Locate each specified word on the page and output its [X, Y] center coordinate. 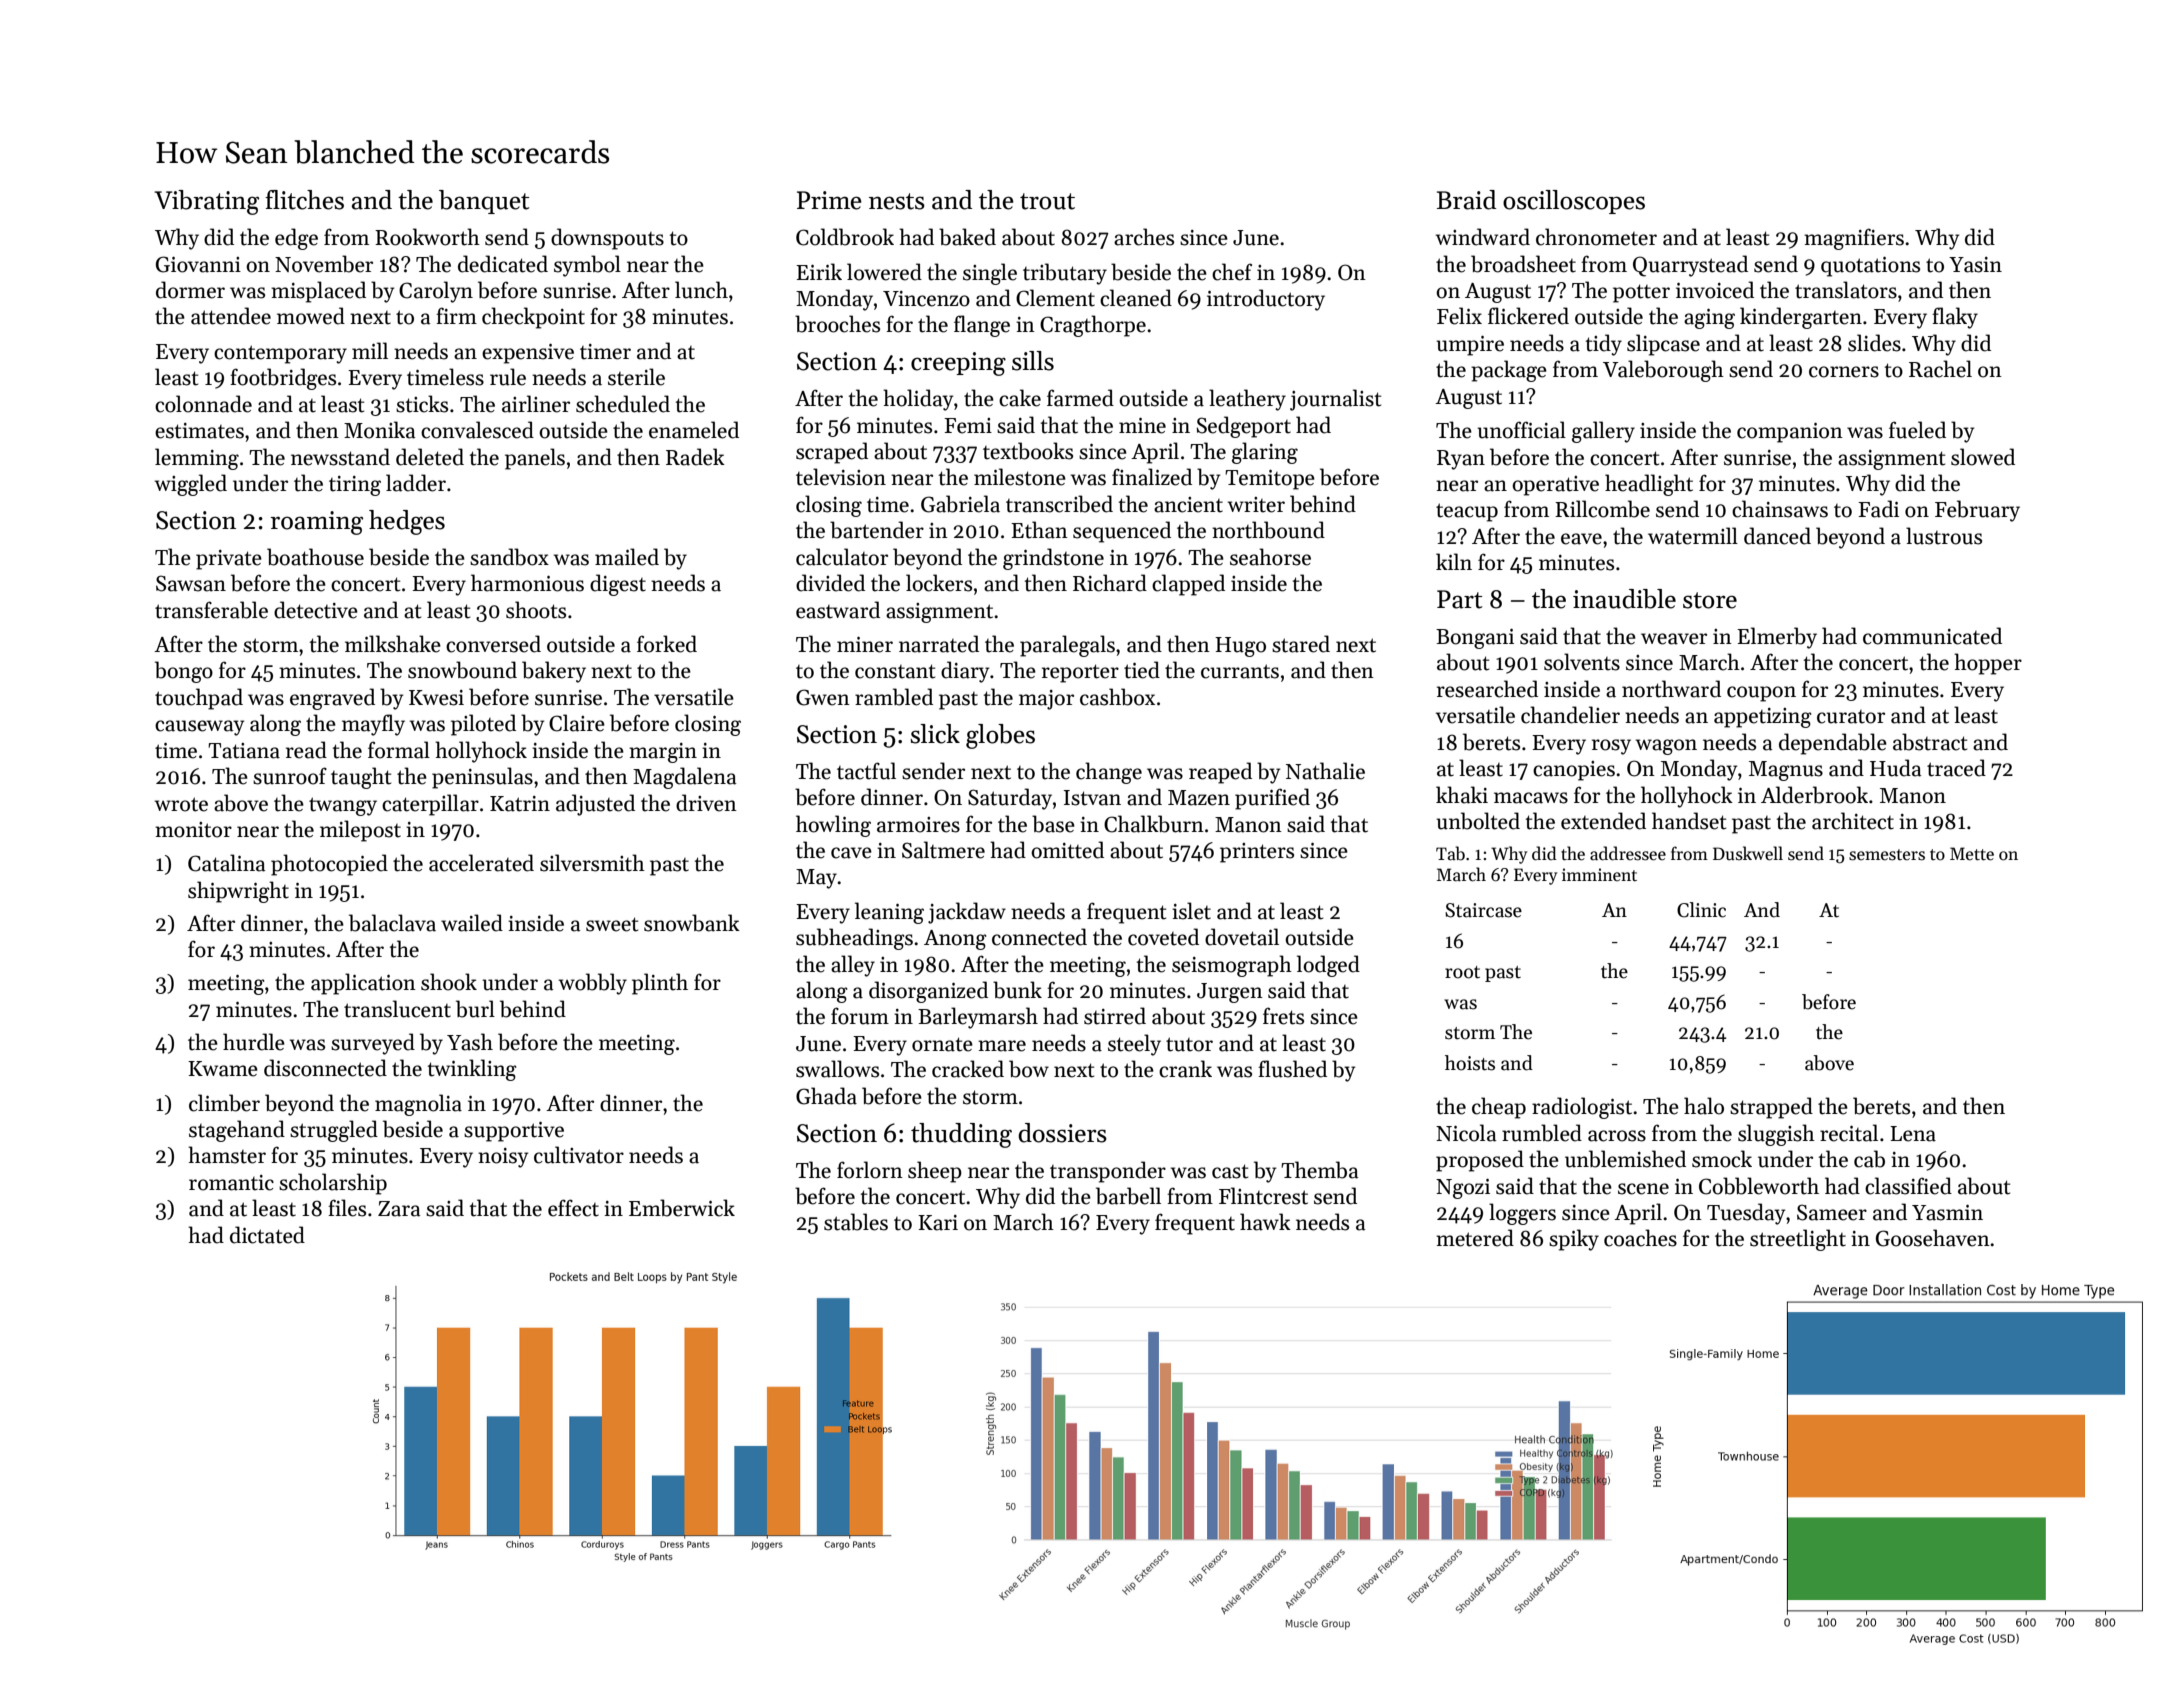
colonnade [203, 404]
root [1462, 972]
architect [1853, 821]
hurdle [254, 1042]
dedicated [503, 264]
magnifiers [1854, 239]
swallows [837, 1069]
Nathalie [1325, 771]
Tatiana [244, 751]
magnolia [418, 1105]
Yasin [1975, 265]
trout [1047, 201]
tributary [1065, 274]
